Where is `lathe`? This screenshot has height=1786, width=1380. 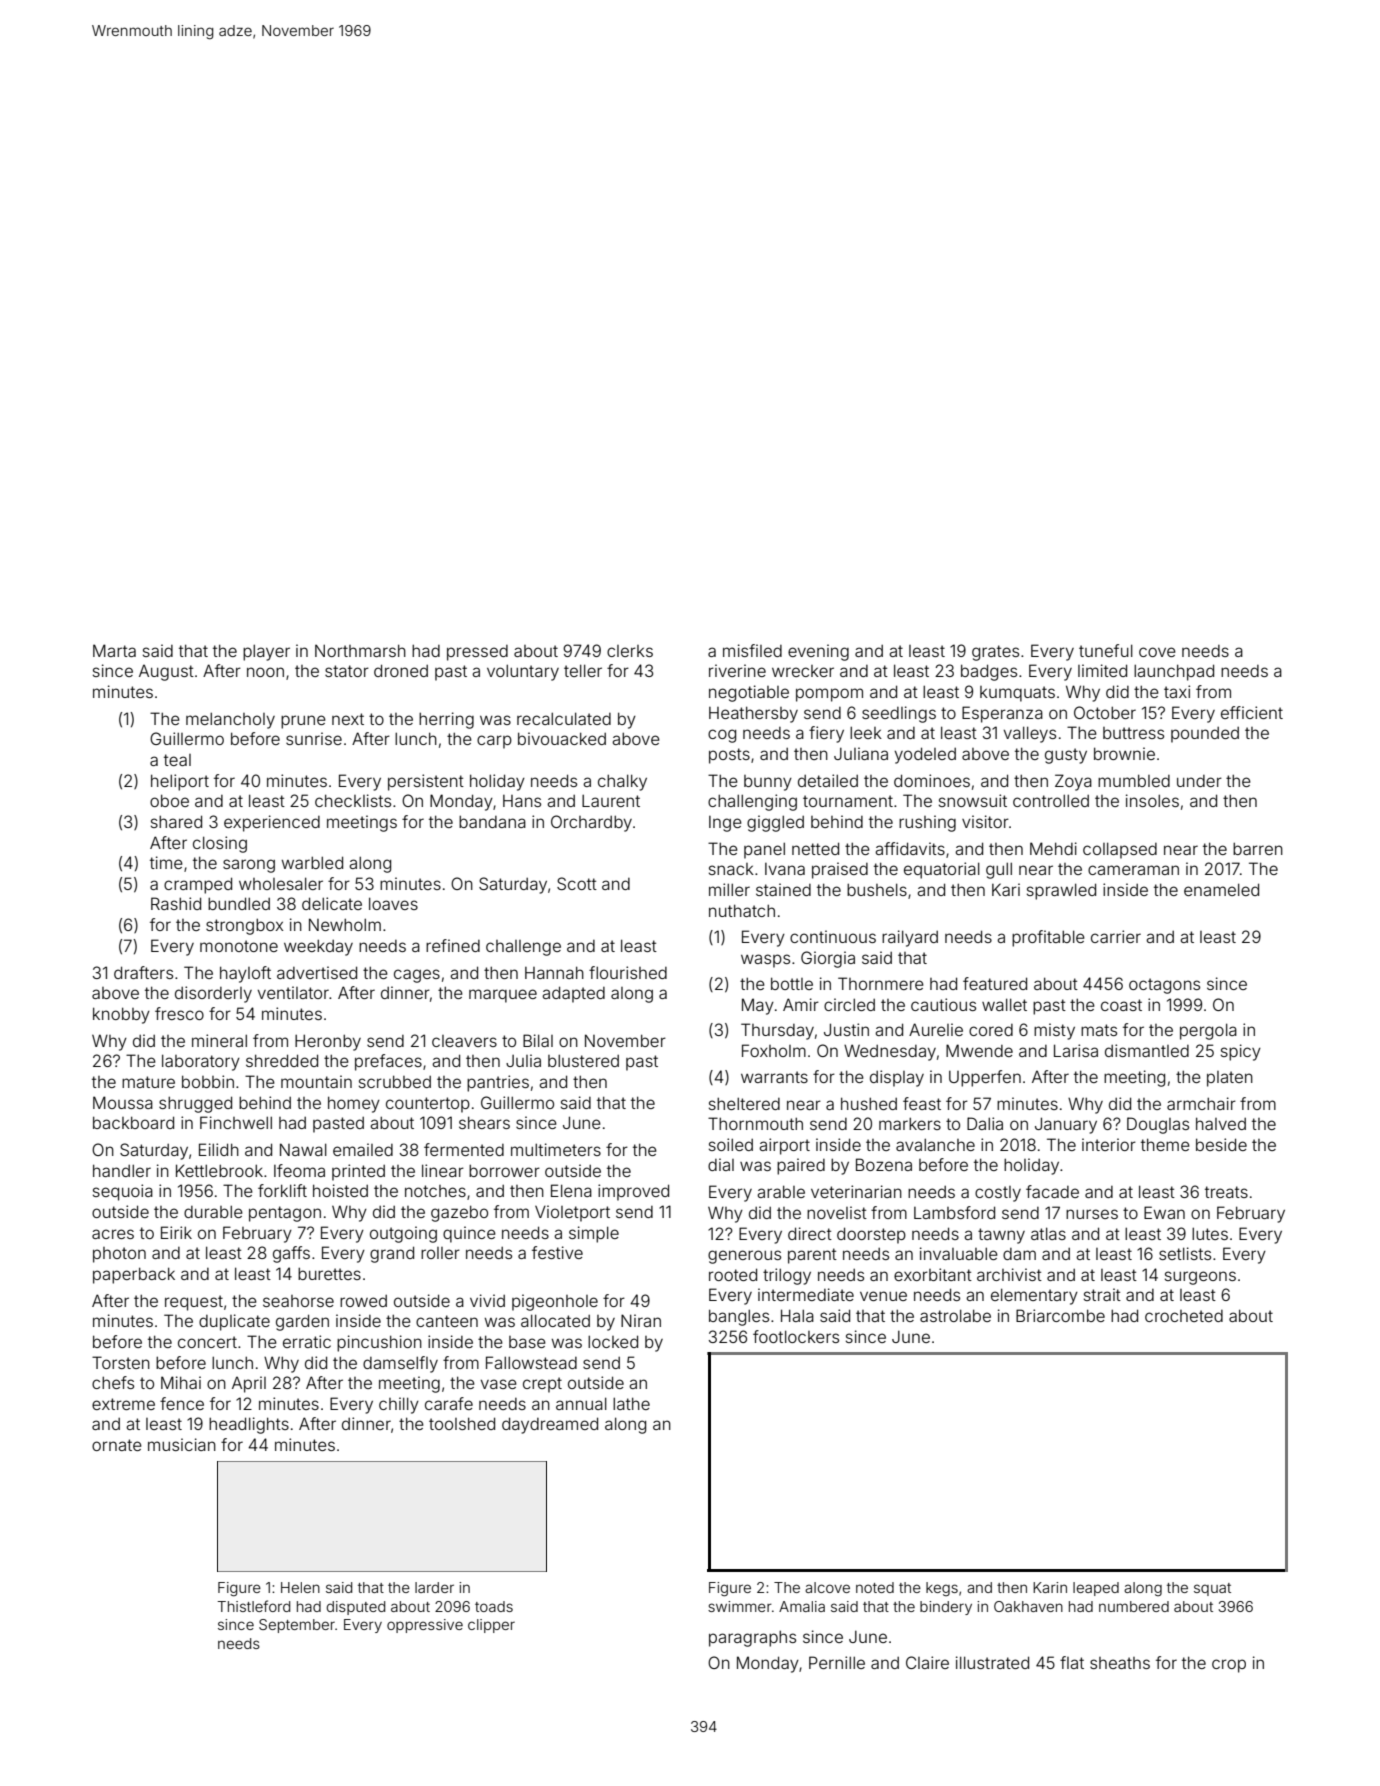
lathe is located at coordinates (631, 1403).
